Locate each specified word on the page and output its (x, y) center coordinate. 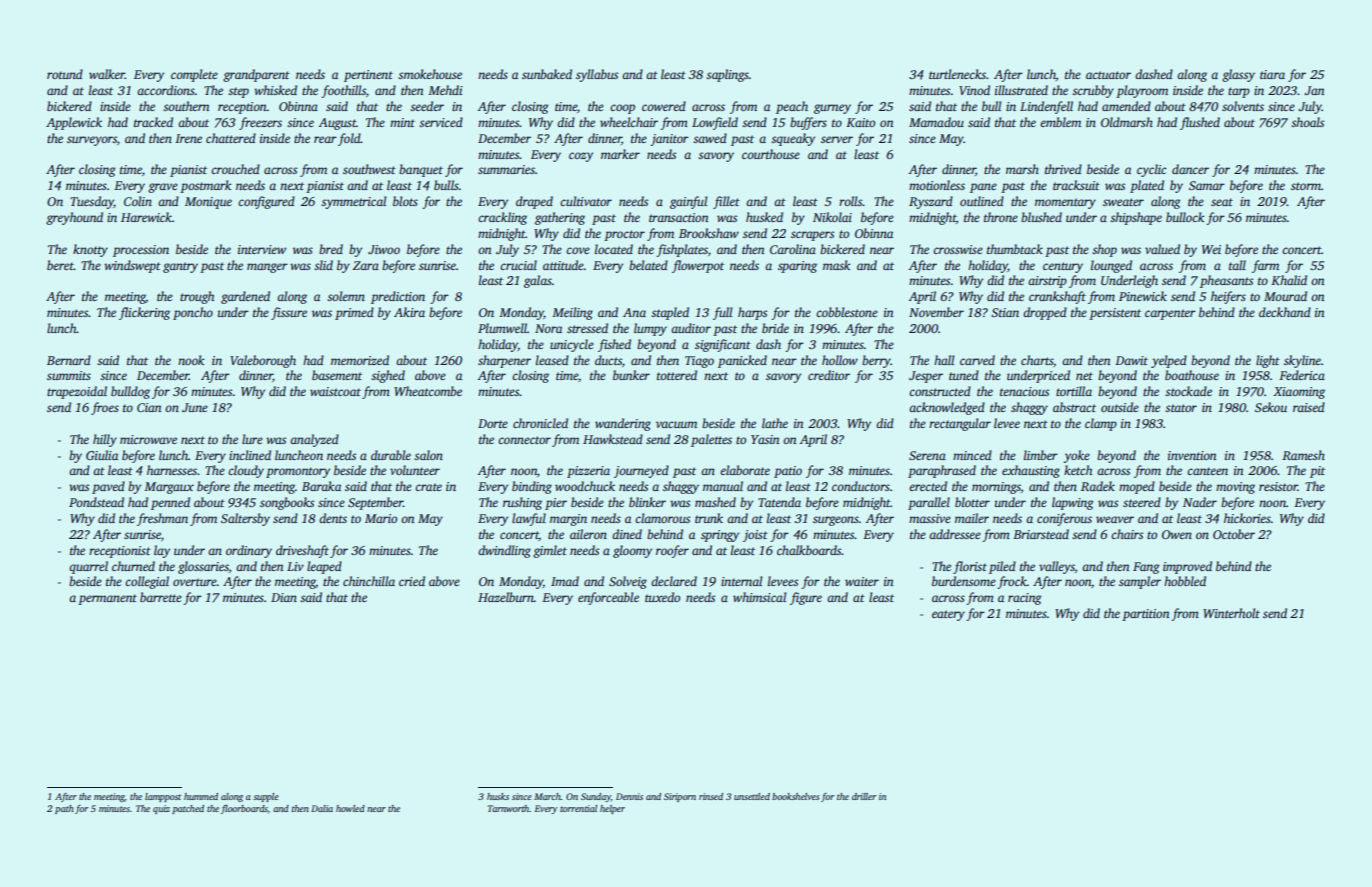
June (195, 407)
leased (552, 360)
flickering (144, 313)
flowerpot (698, 266)
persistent (1115, 314)
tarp (1239, 92)
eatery (948, 615)
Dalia (322, 808)
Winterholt (1231, 613)
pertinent (368, 76)
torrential (578, 808)
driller (864, 796)
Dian (284, 597)
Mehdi (445, 90)
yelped (1169, 361)
